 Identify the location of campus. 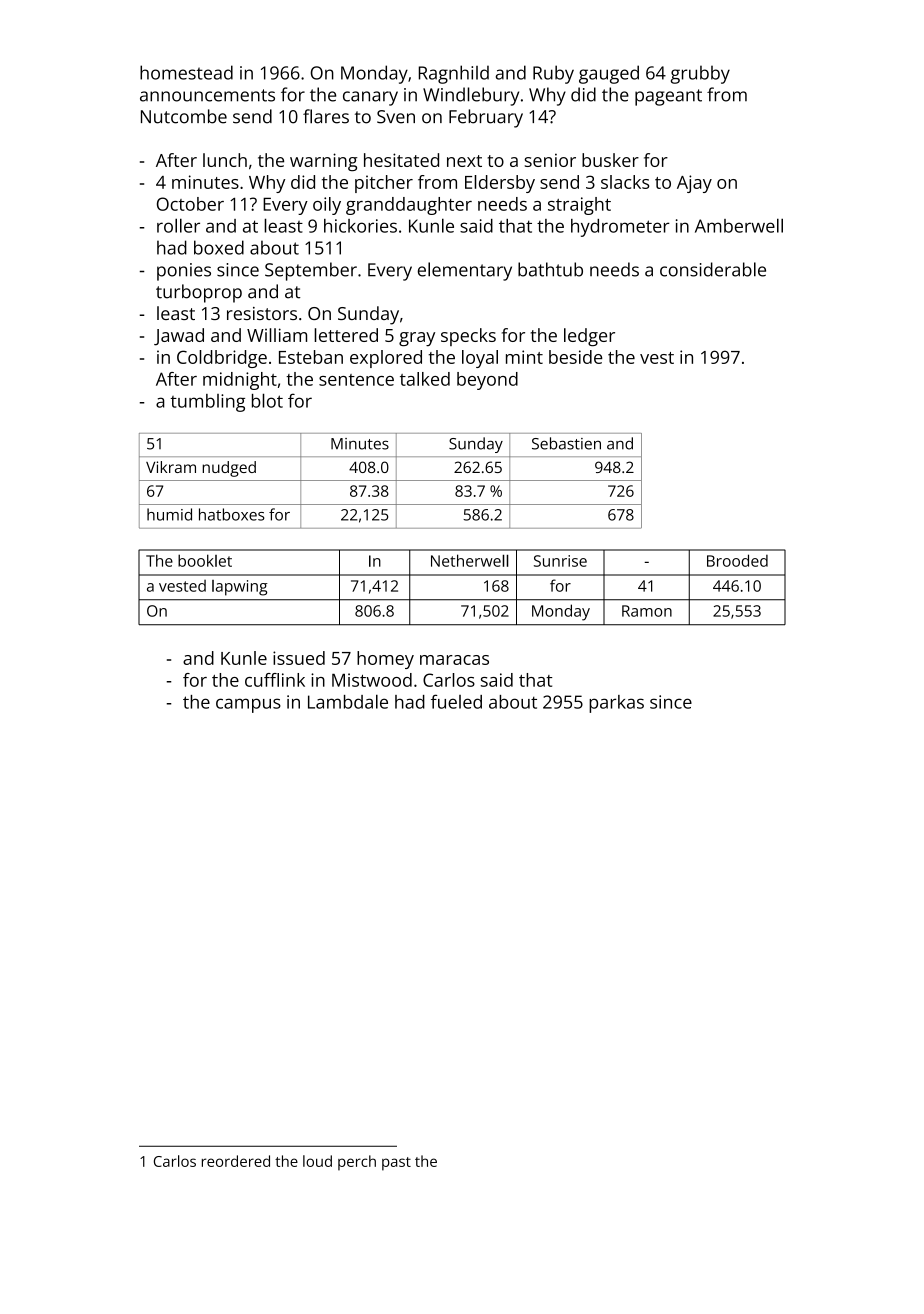
(248, 705).
